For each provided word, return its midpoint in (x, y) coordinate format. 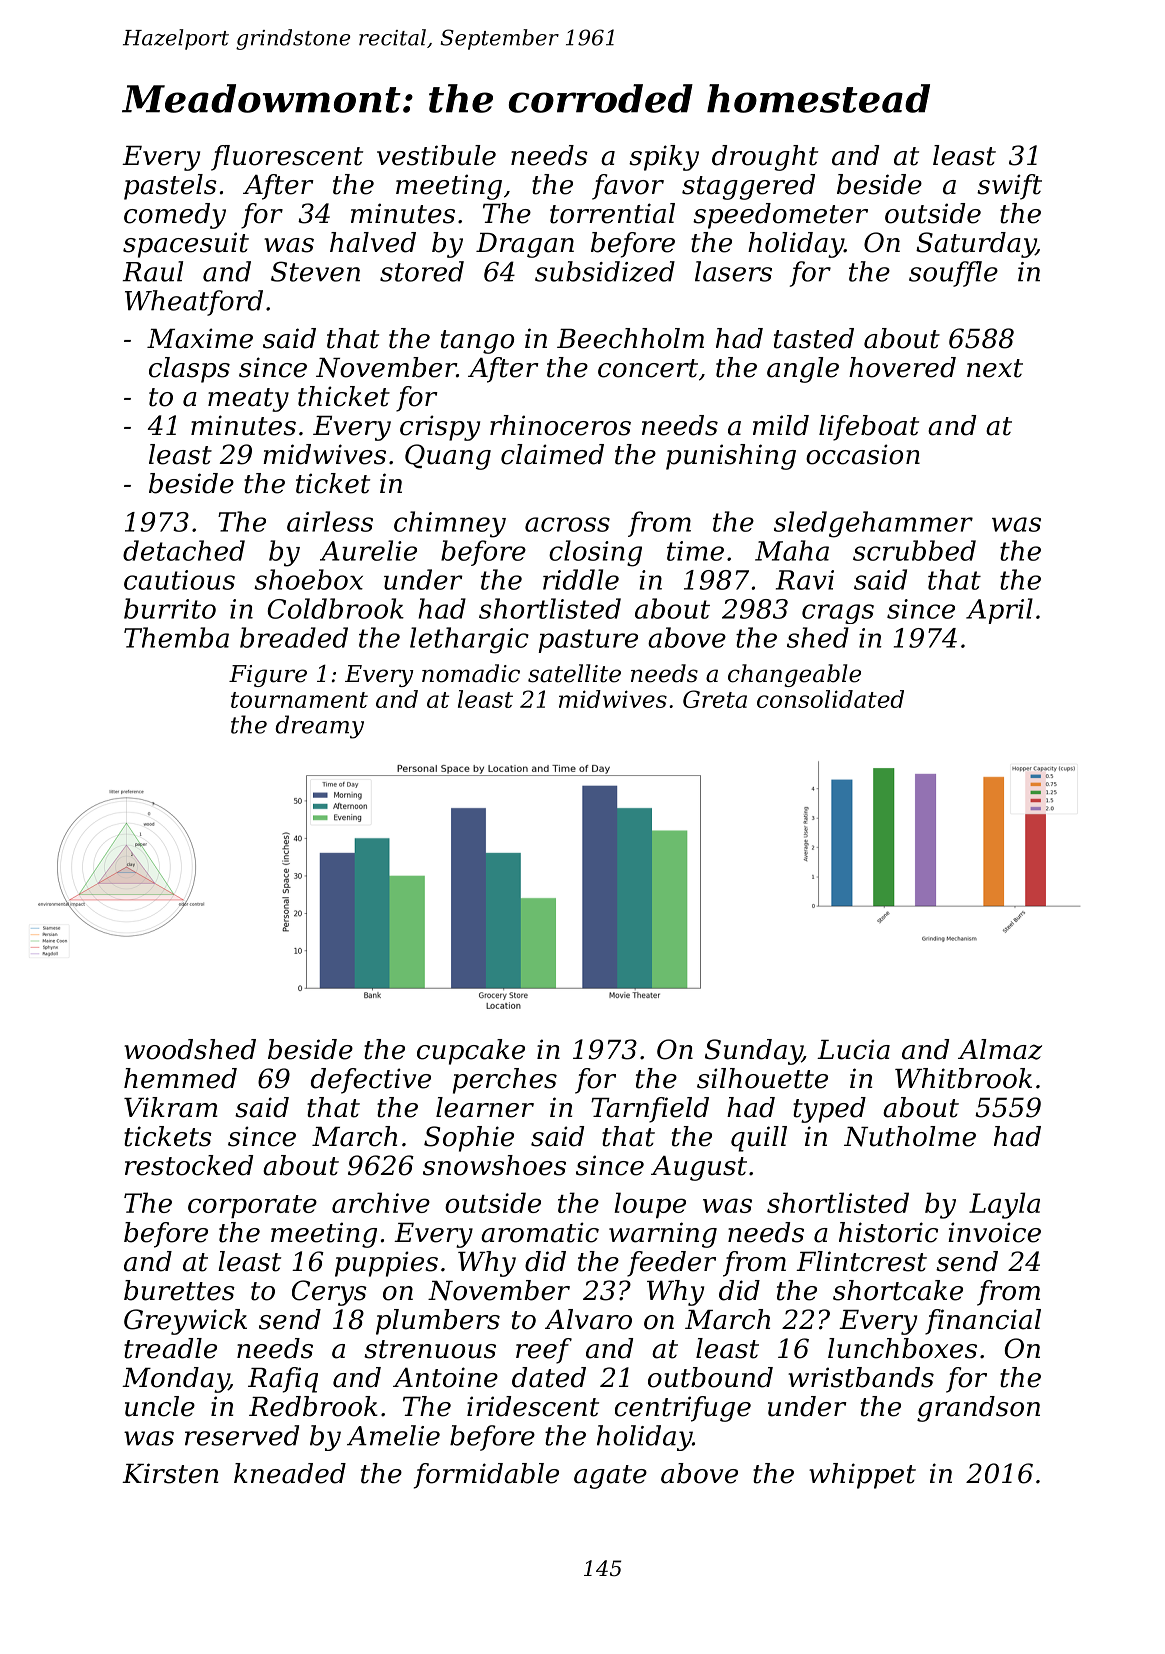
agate (610, 1477)
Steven (315, 271)
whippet (862, 1476)
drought (765, 158)
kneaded (290, 1473)
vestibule (436, 155)
